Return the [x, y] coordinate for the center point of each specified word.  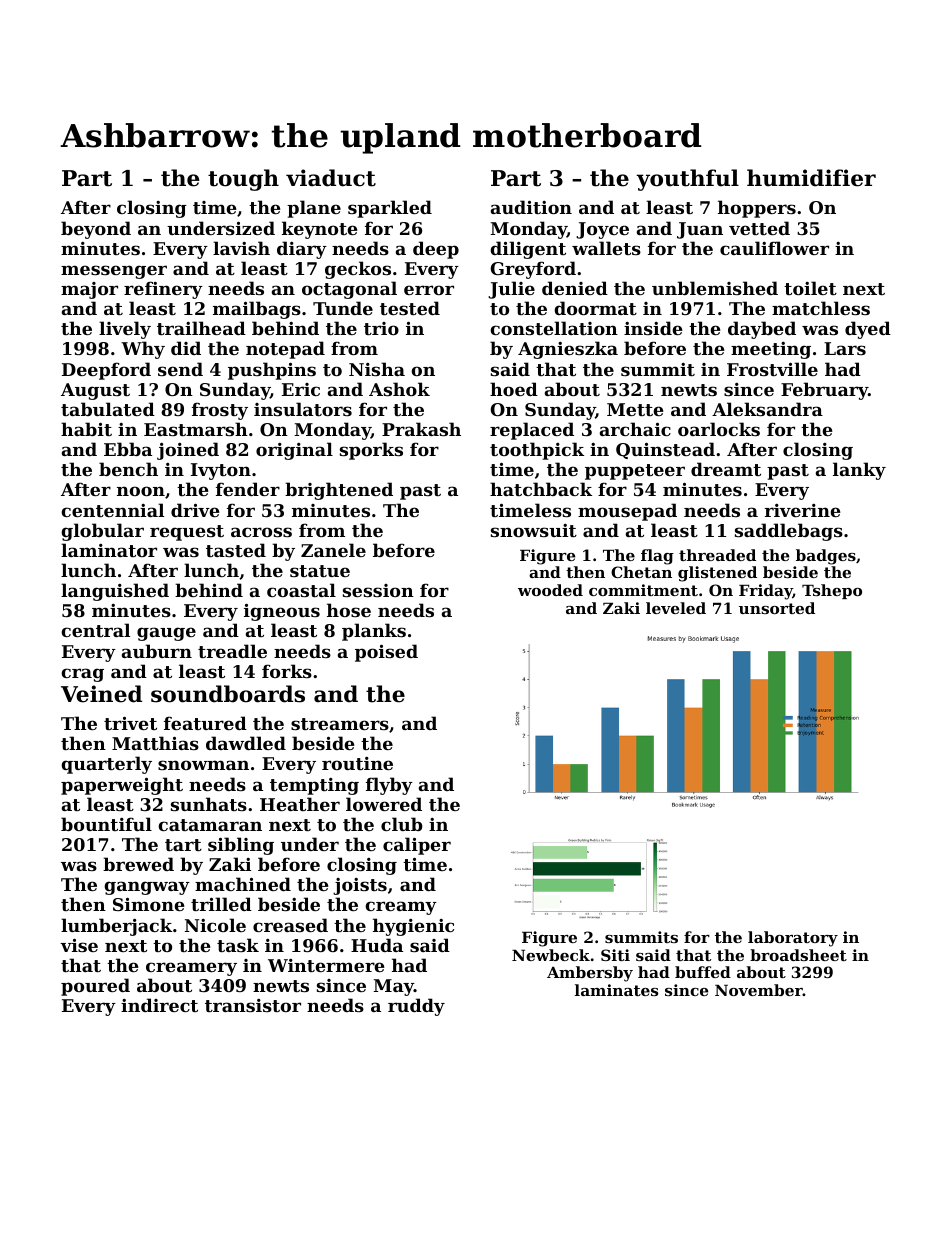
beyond [96, 230]
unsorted [777, 608]
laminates [616, 990]
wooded [550, 590]
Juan [700, 230]
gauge [166, 634]
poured [95, 987]
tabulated [108, 409]
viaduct [331, 178]
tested [410, 308]
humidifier [811, 178]
